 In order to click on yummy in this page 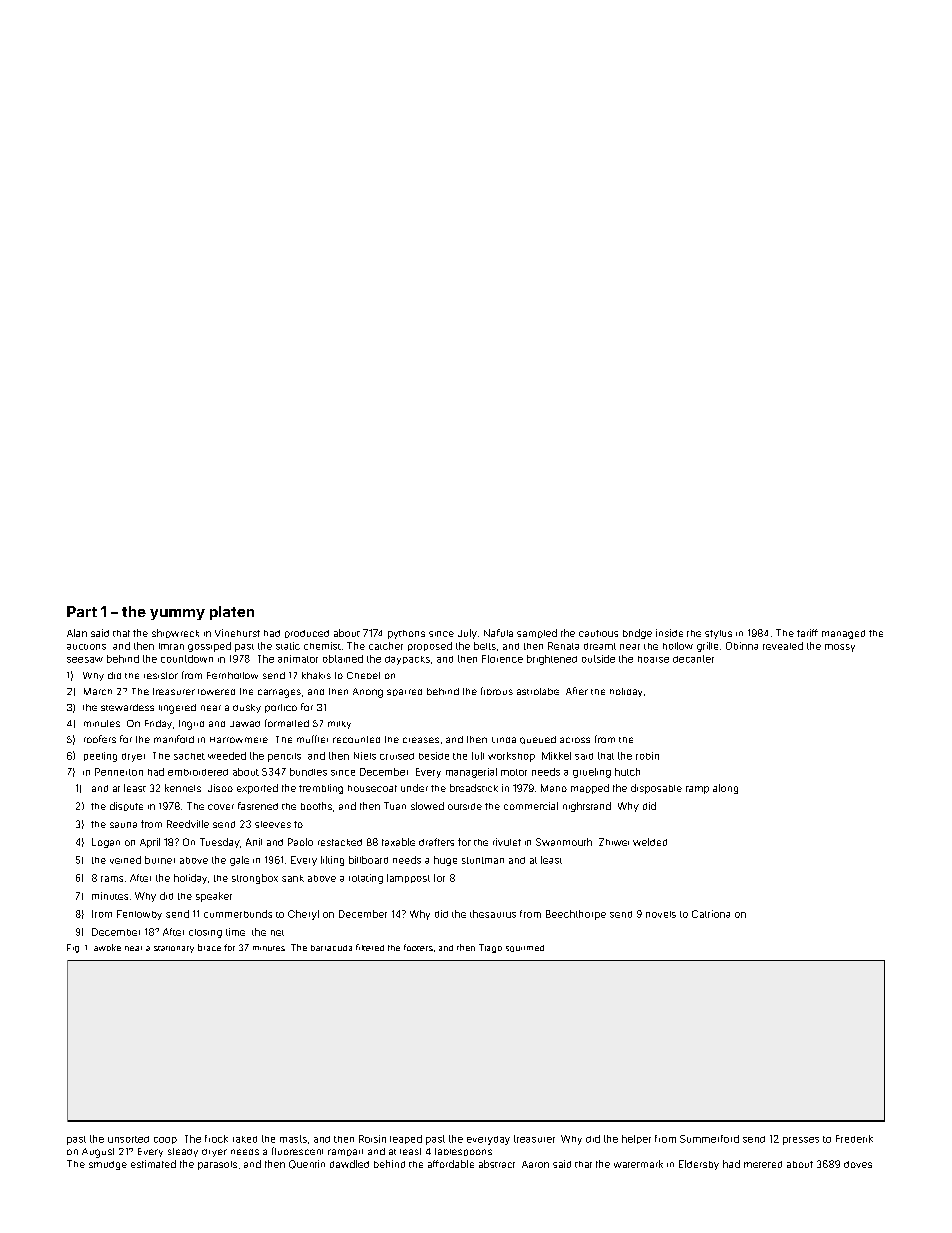, I will do `click(177, 614)`.
